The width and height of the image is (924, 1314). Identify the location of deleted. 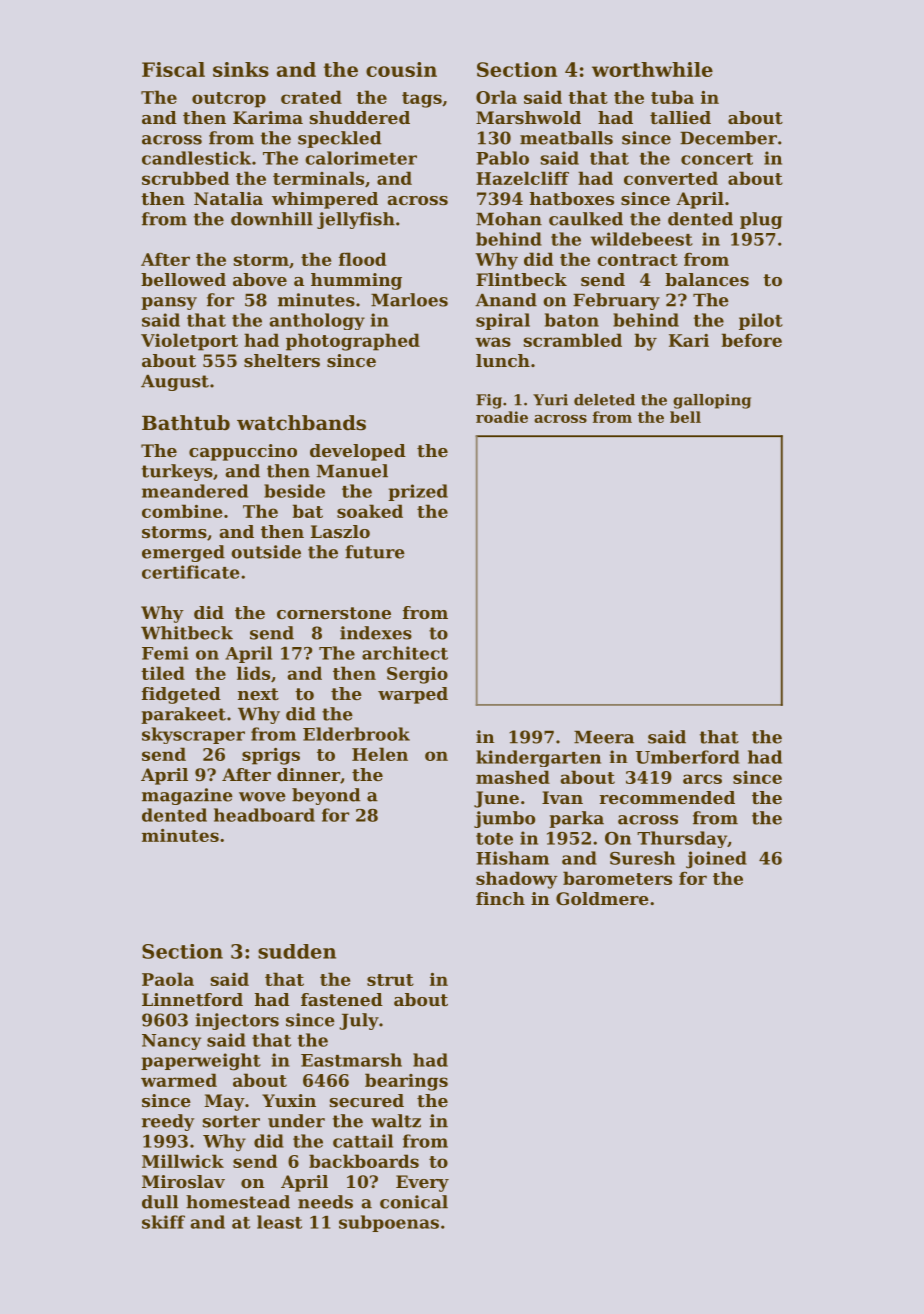
(604, 400).
